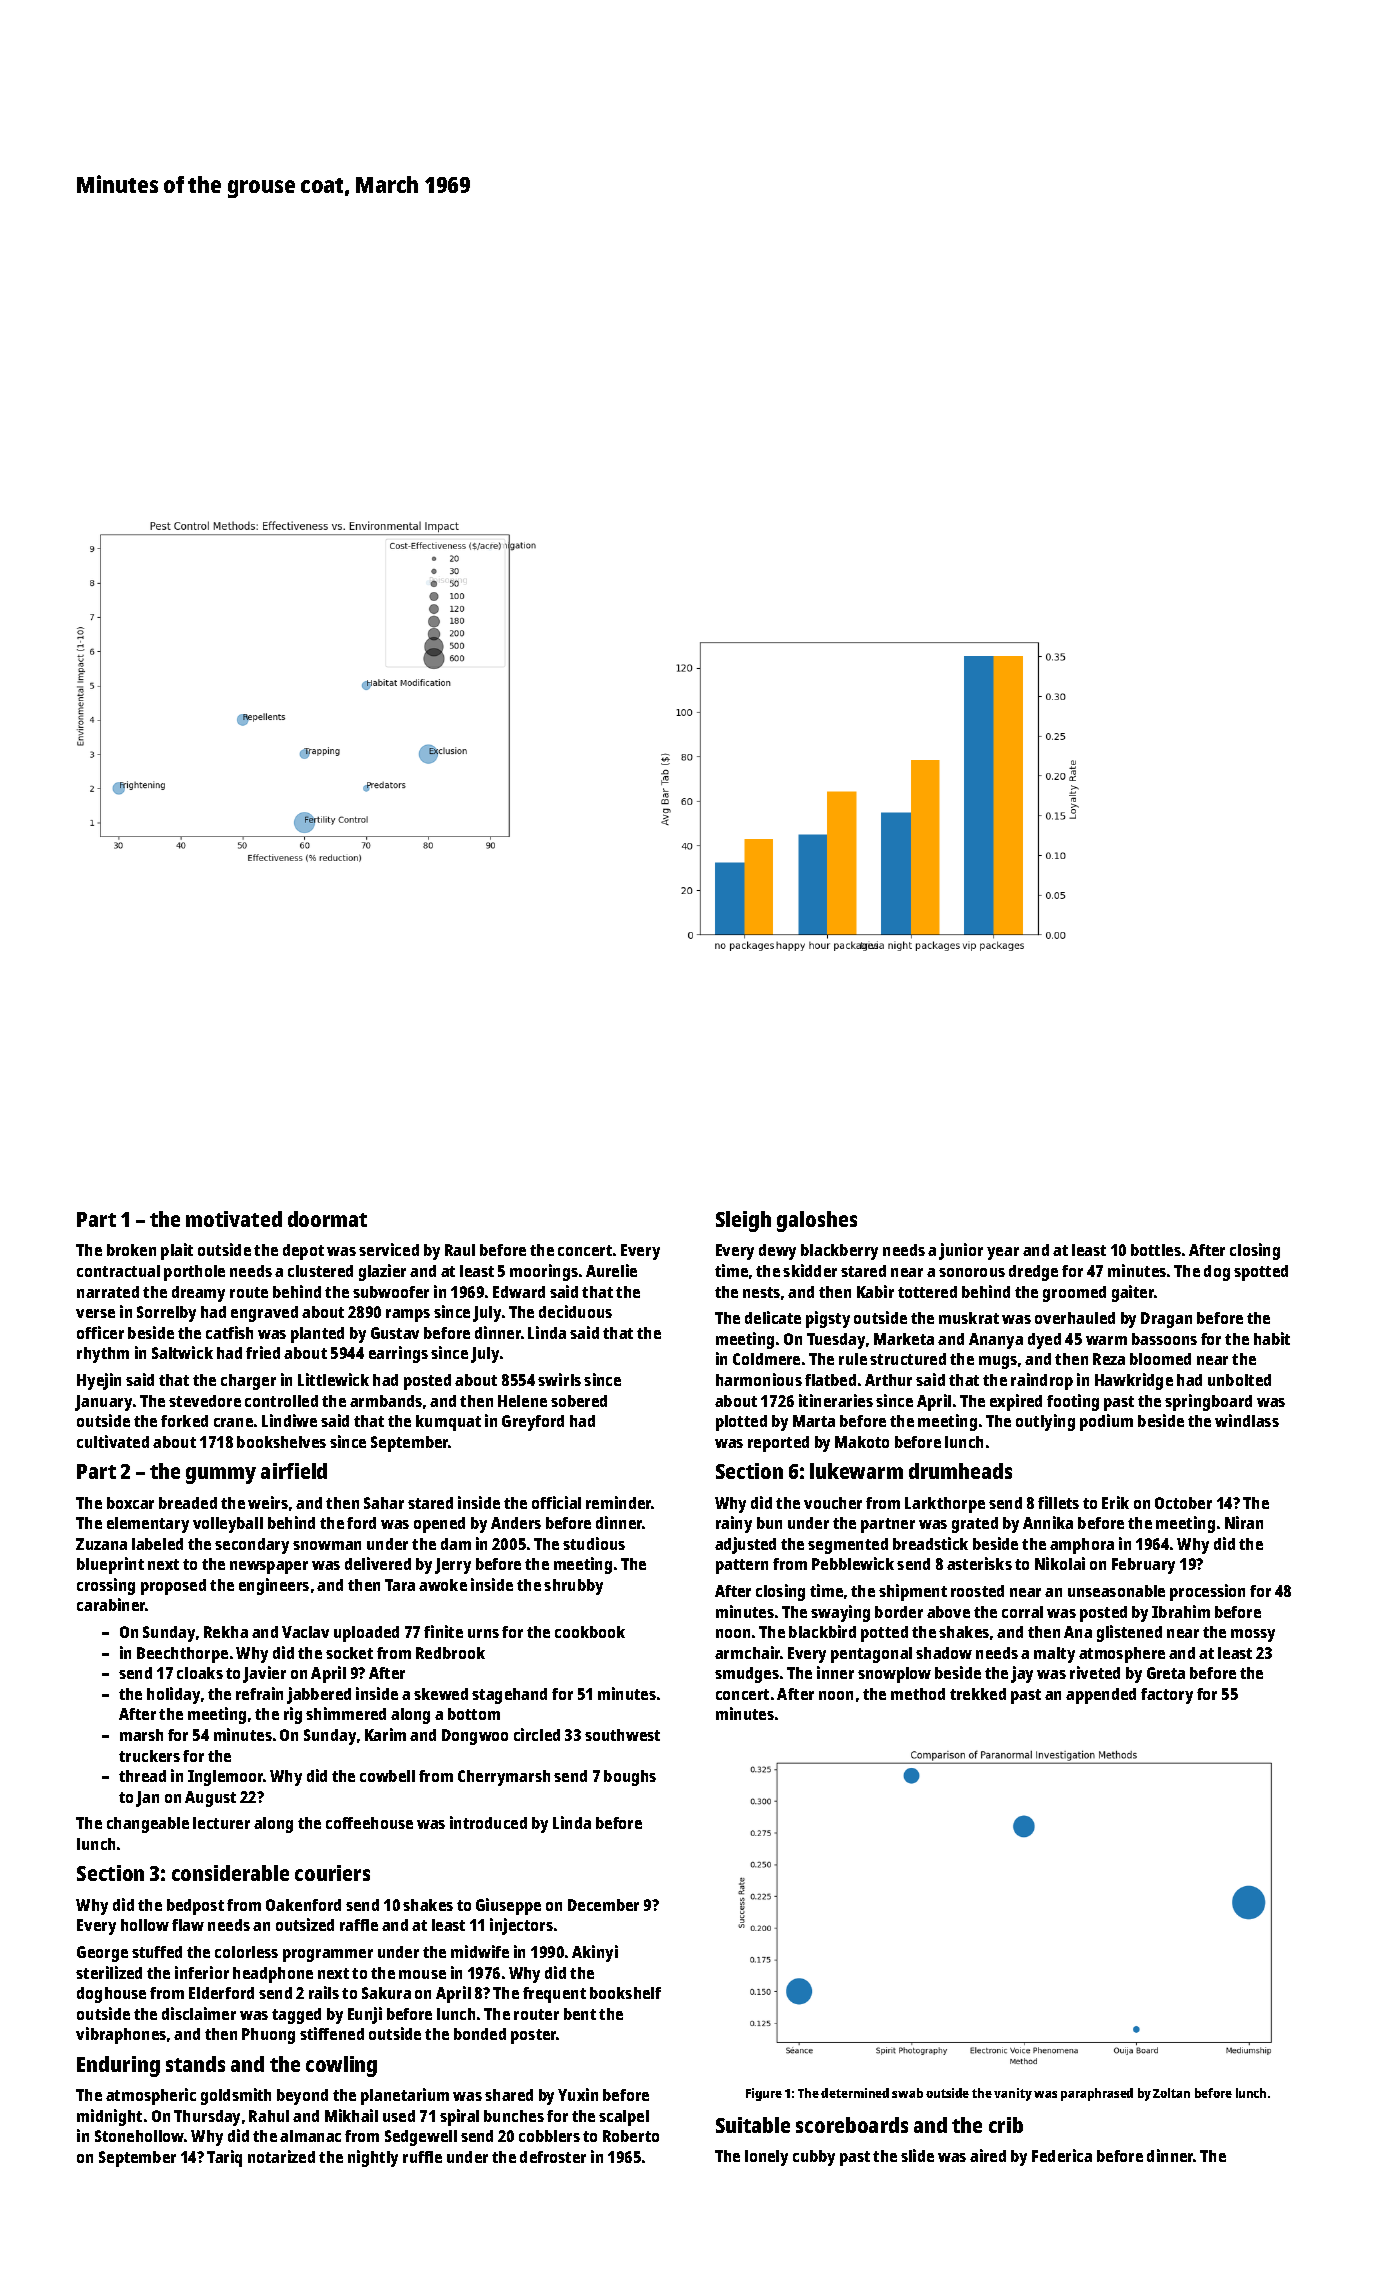  What do you see at coordinates (131, 1250) in the page?
I see `broken` at bounding box center [131, 1250].
